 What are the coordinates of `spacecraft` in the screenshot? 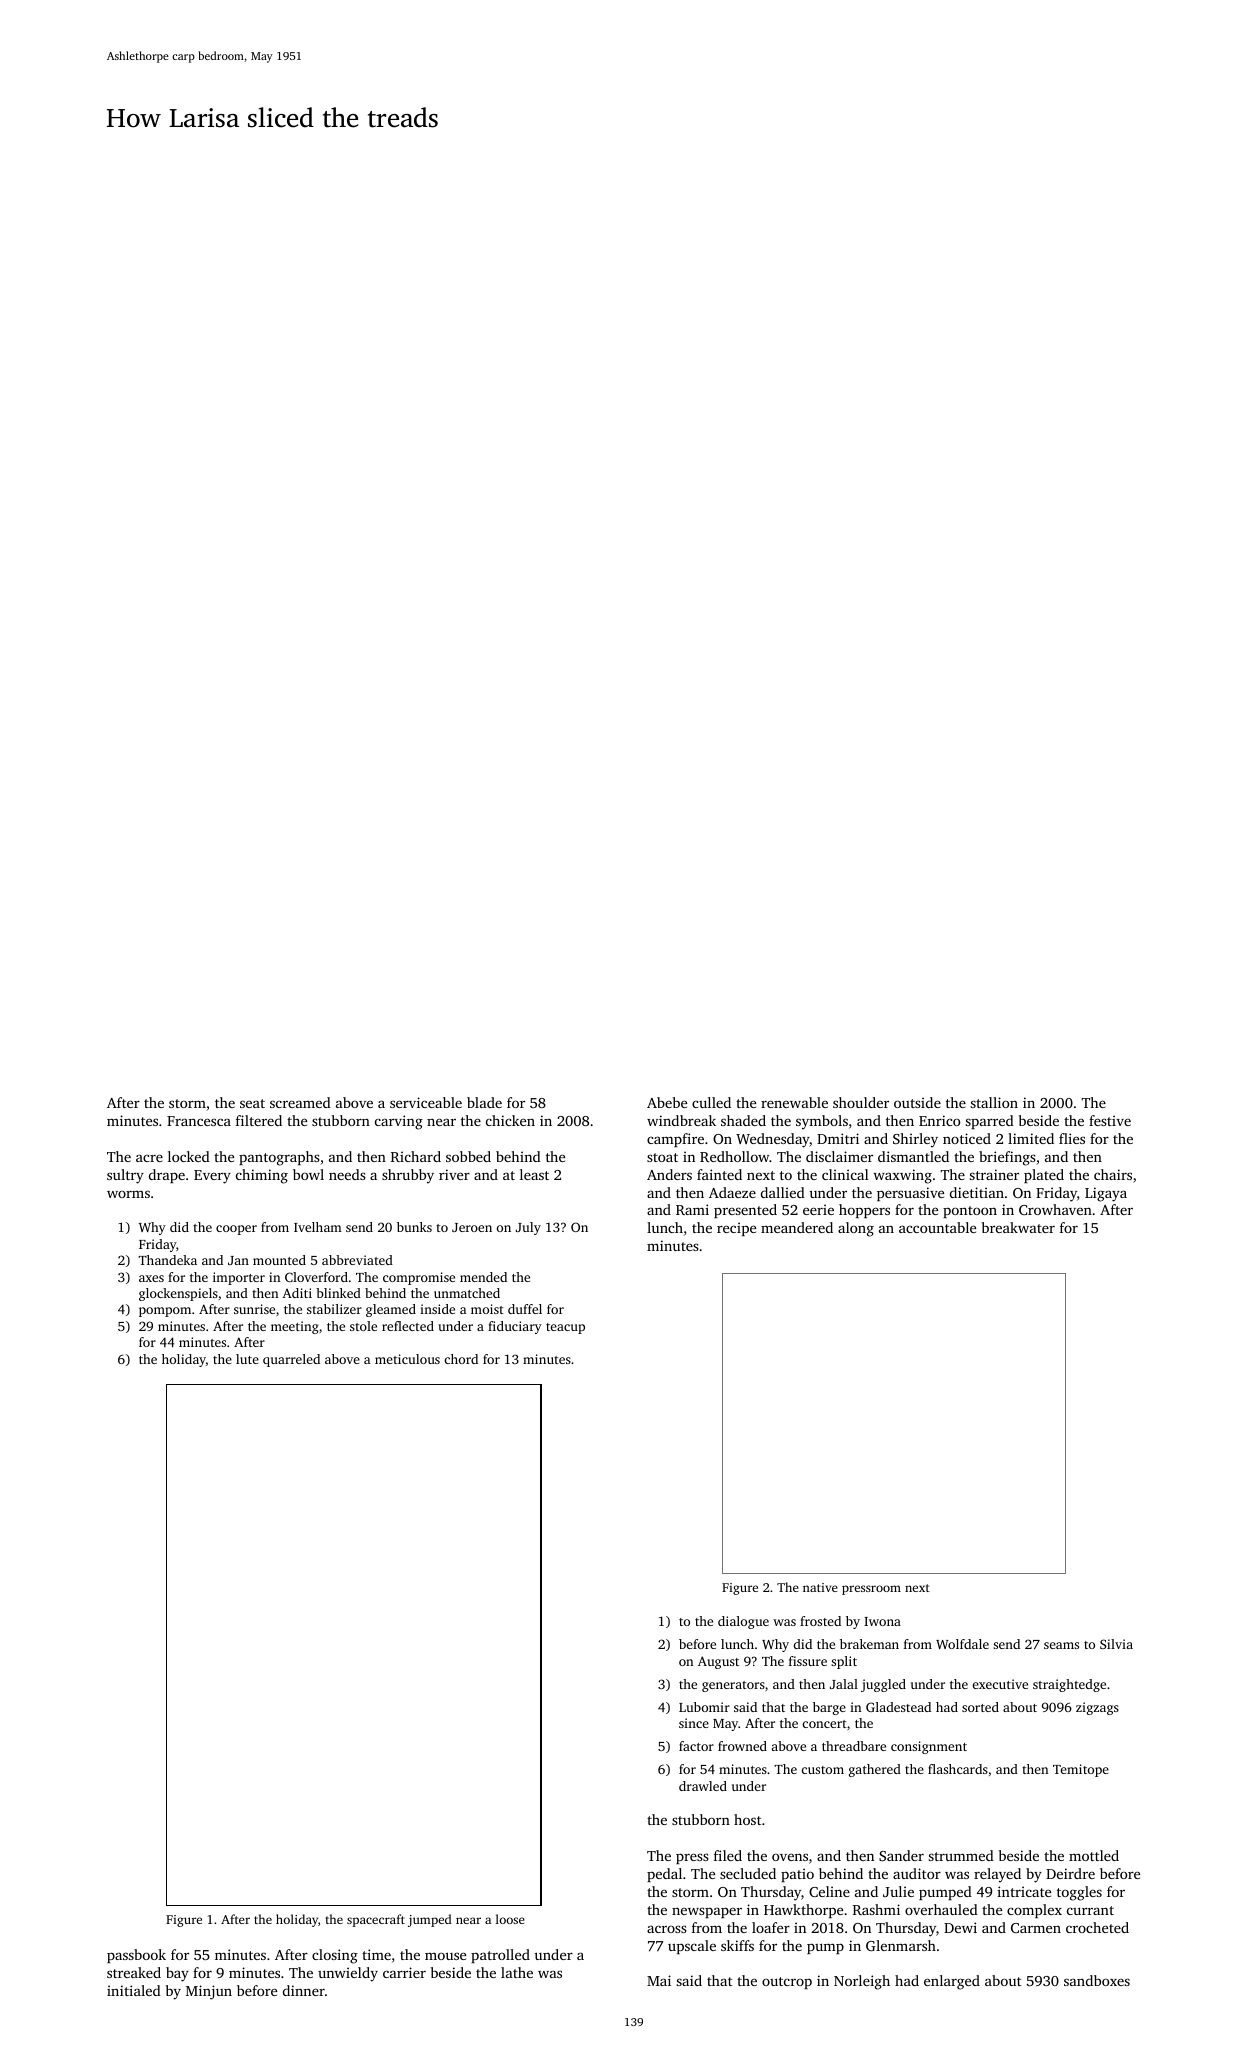 It's located at (376, 1920).
